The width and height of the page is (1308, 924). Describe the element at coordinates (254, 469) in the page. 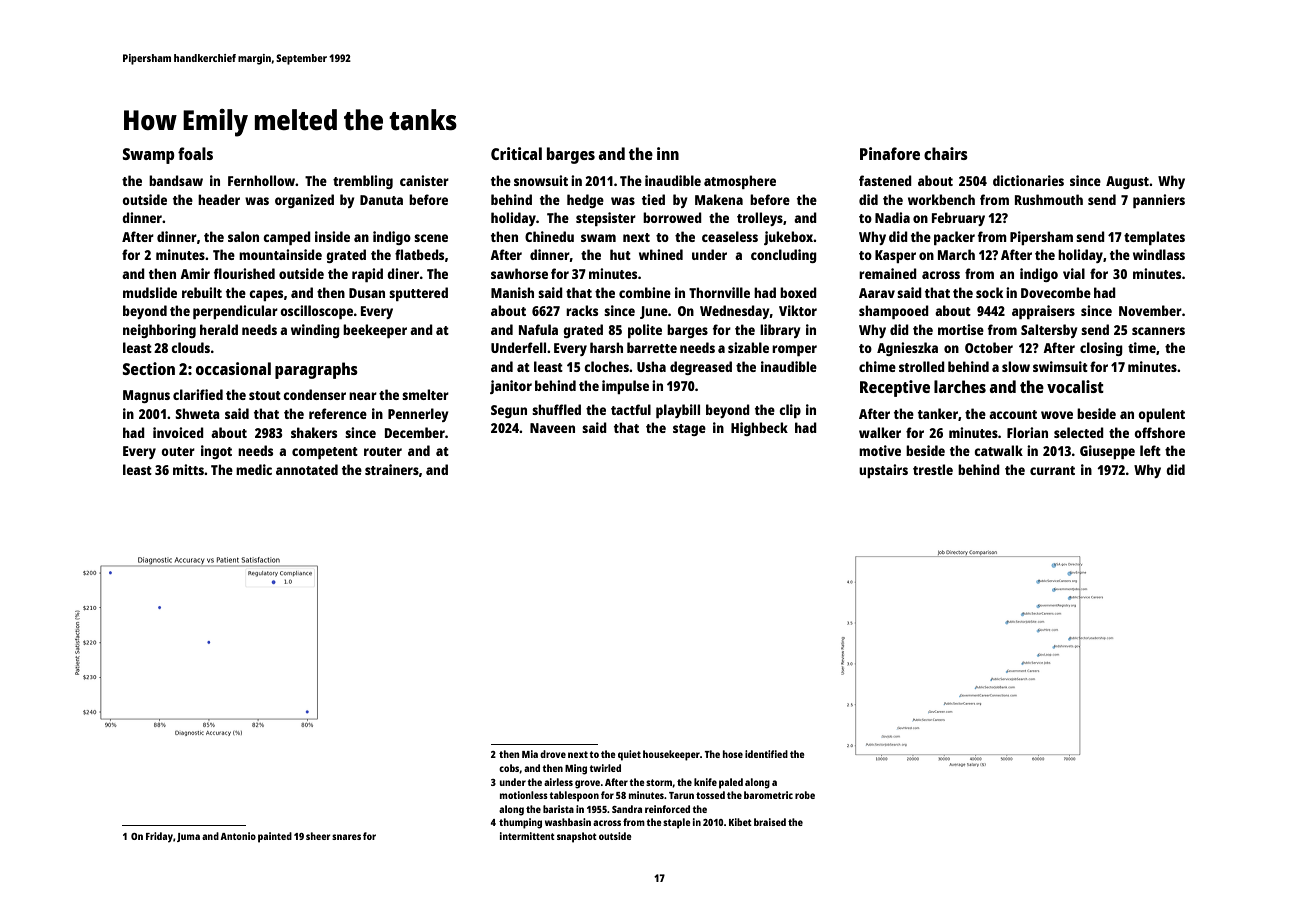

I see `medic` at that location.
